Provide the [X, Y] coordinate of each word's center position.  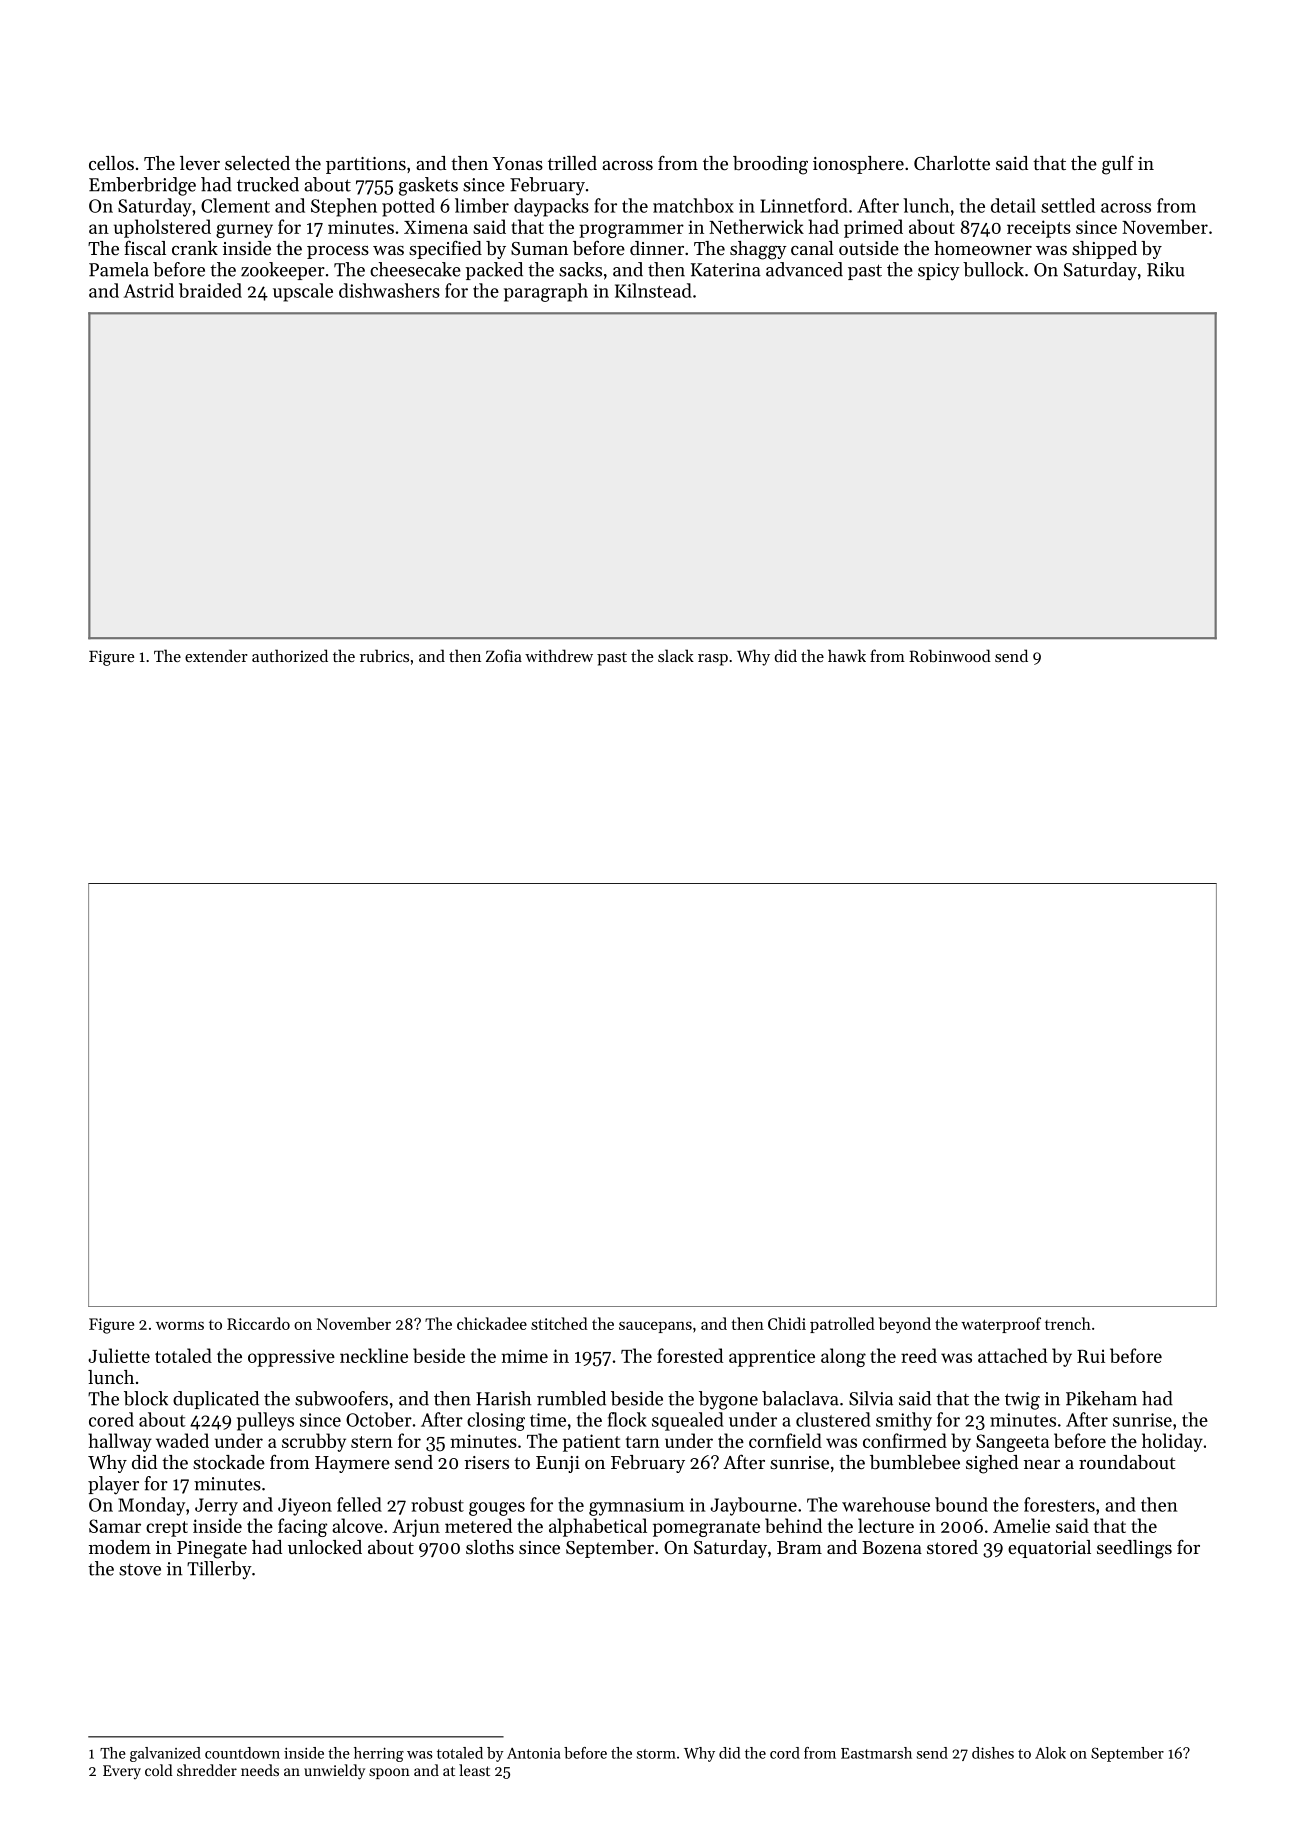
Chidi [787, 1323]
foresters [1059, 1504]
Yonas [518, 163]
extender [216, 655]
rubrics [384, 655]
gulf [1118, 165]
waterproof [1001, 1325]
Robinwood [950, 655]
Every [122, 1772]
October [379, 1419]
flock [627, 1419]
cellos [111, 163]
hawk [847, 655]
